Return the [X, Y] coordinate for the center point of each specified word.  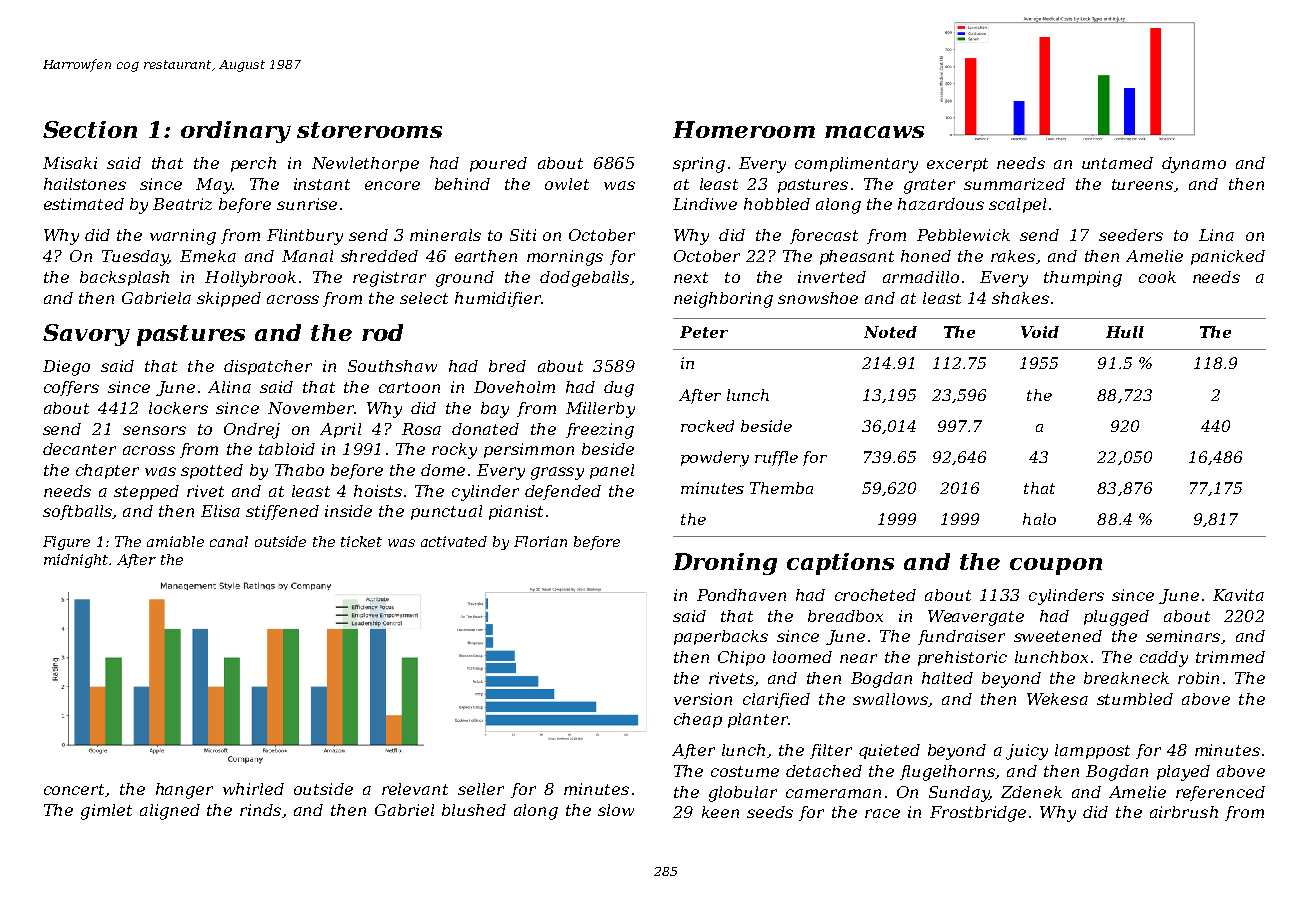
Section [90, 129]
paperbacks [721, 637]
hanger [184, 791]
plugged [1116, 618]
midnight [77, 561]
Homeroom [744, 129]
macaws [874, 132]
